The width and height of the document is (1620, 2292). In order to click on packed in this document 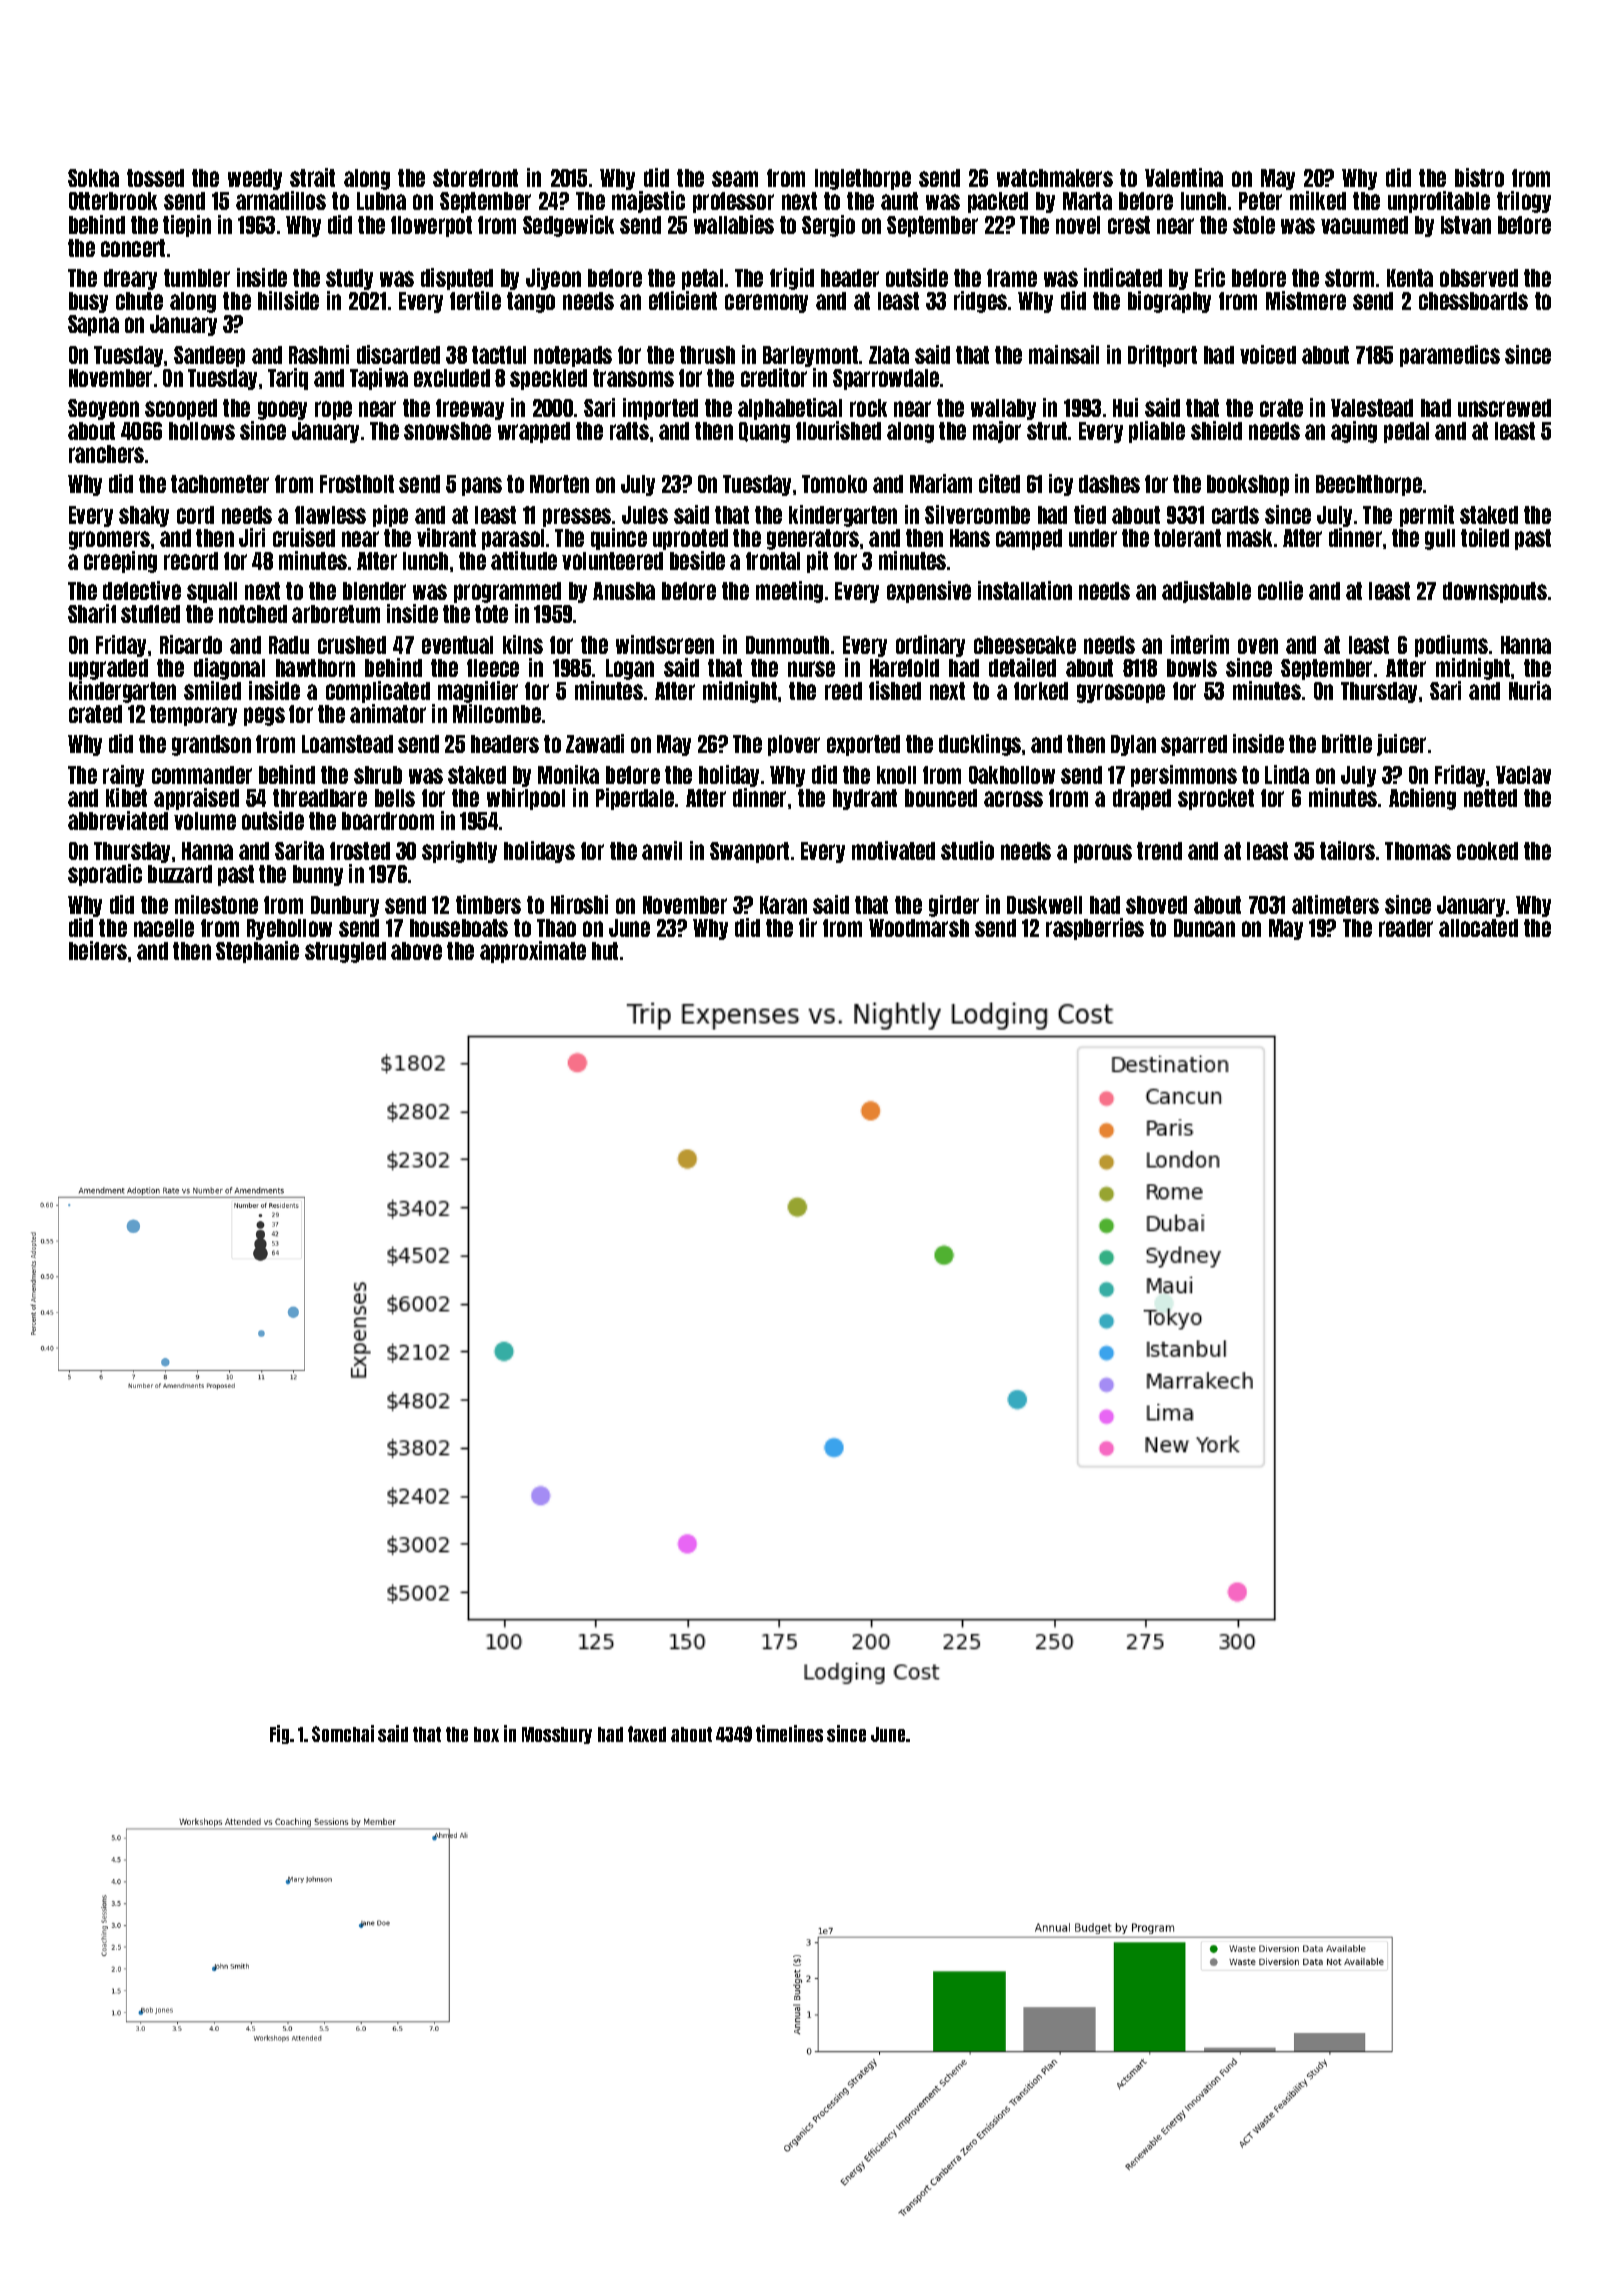, I will do `click(998, 202)`.
